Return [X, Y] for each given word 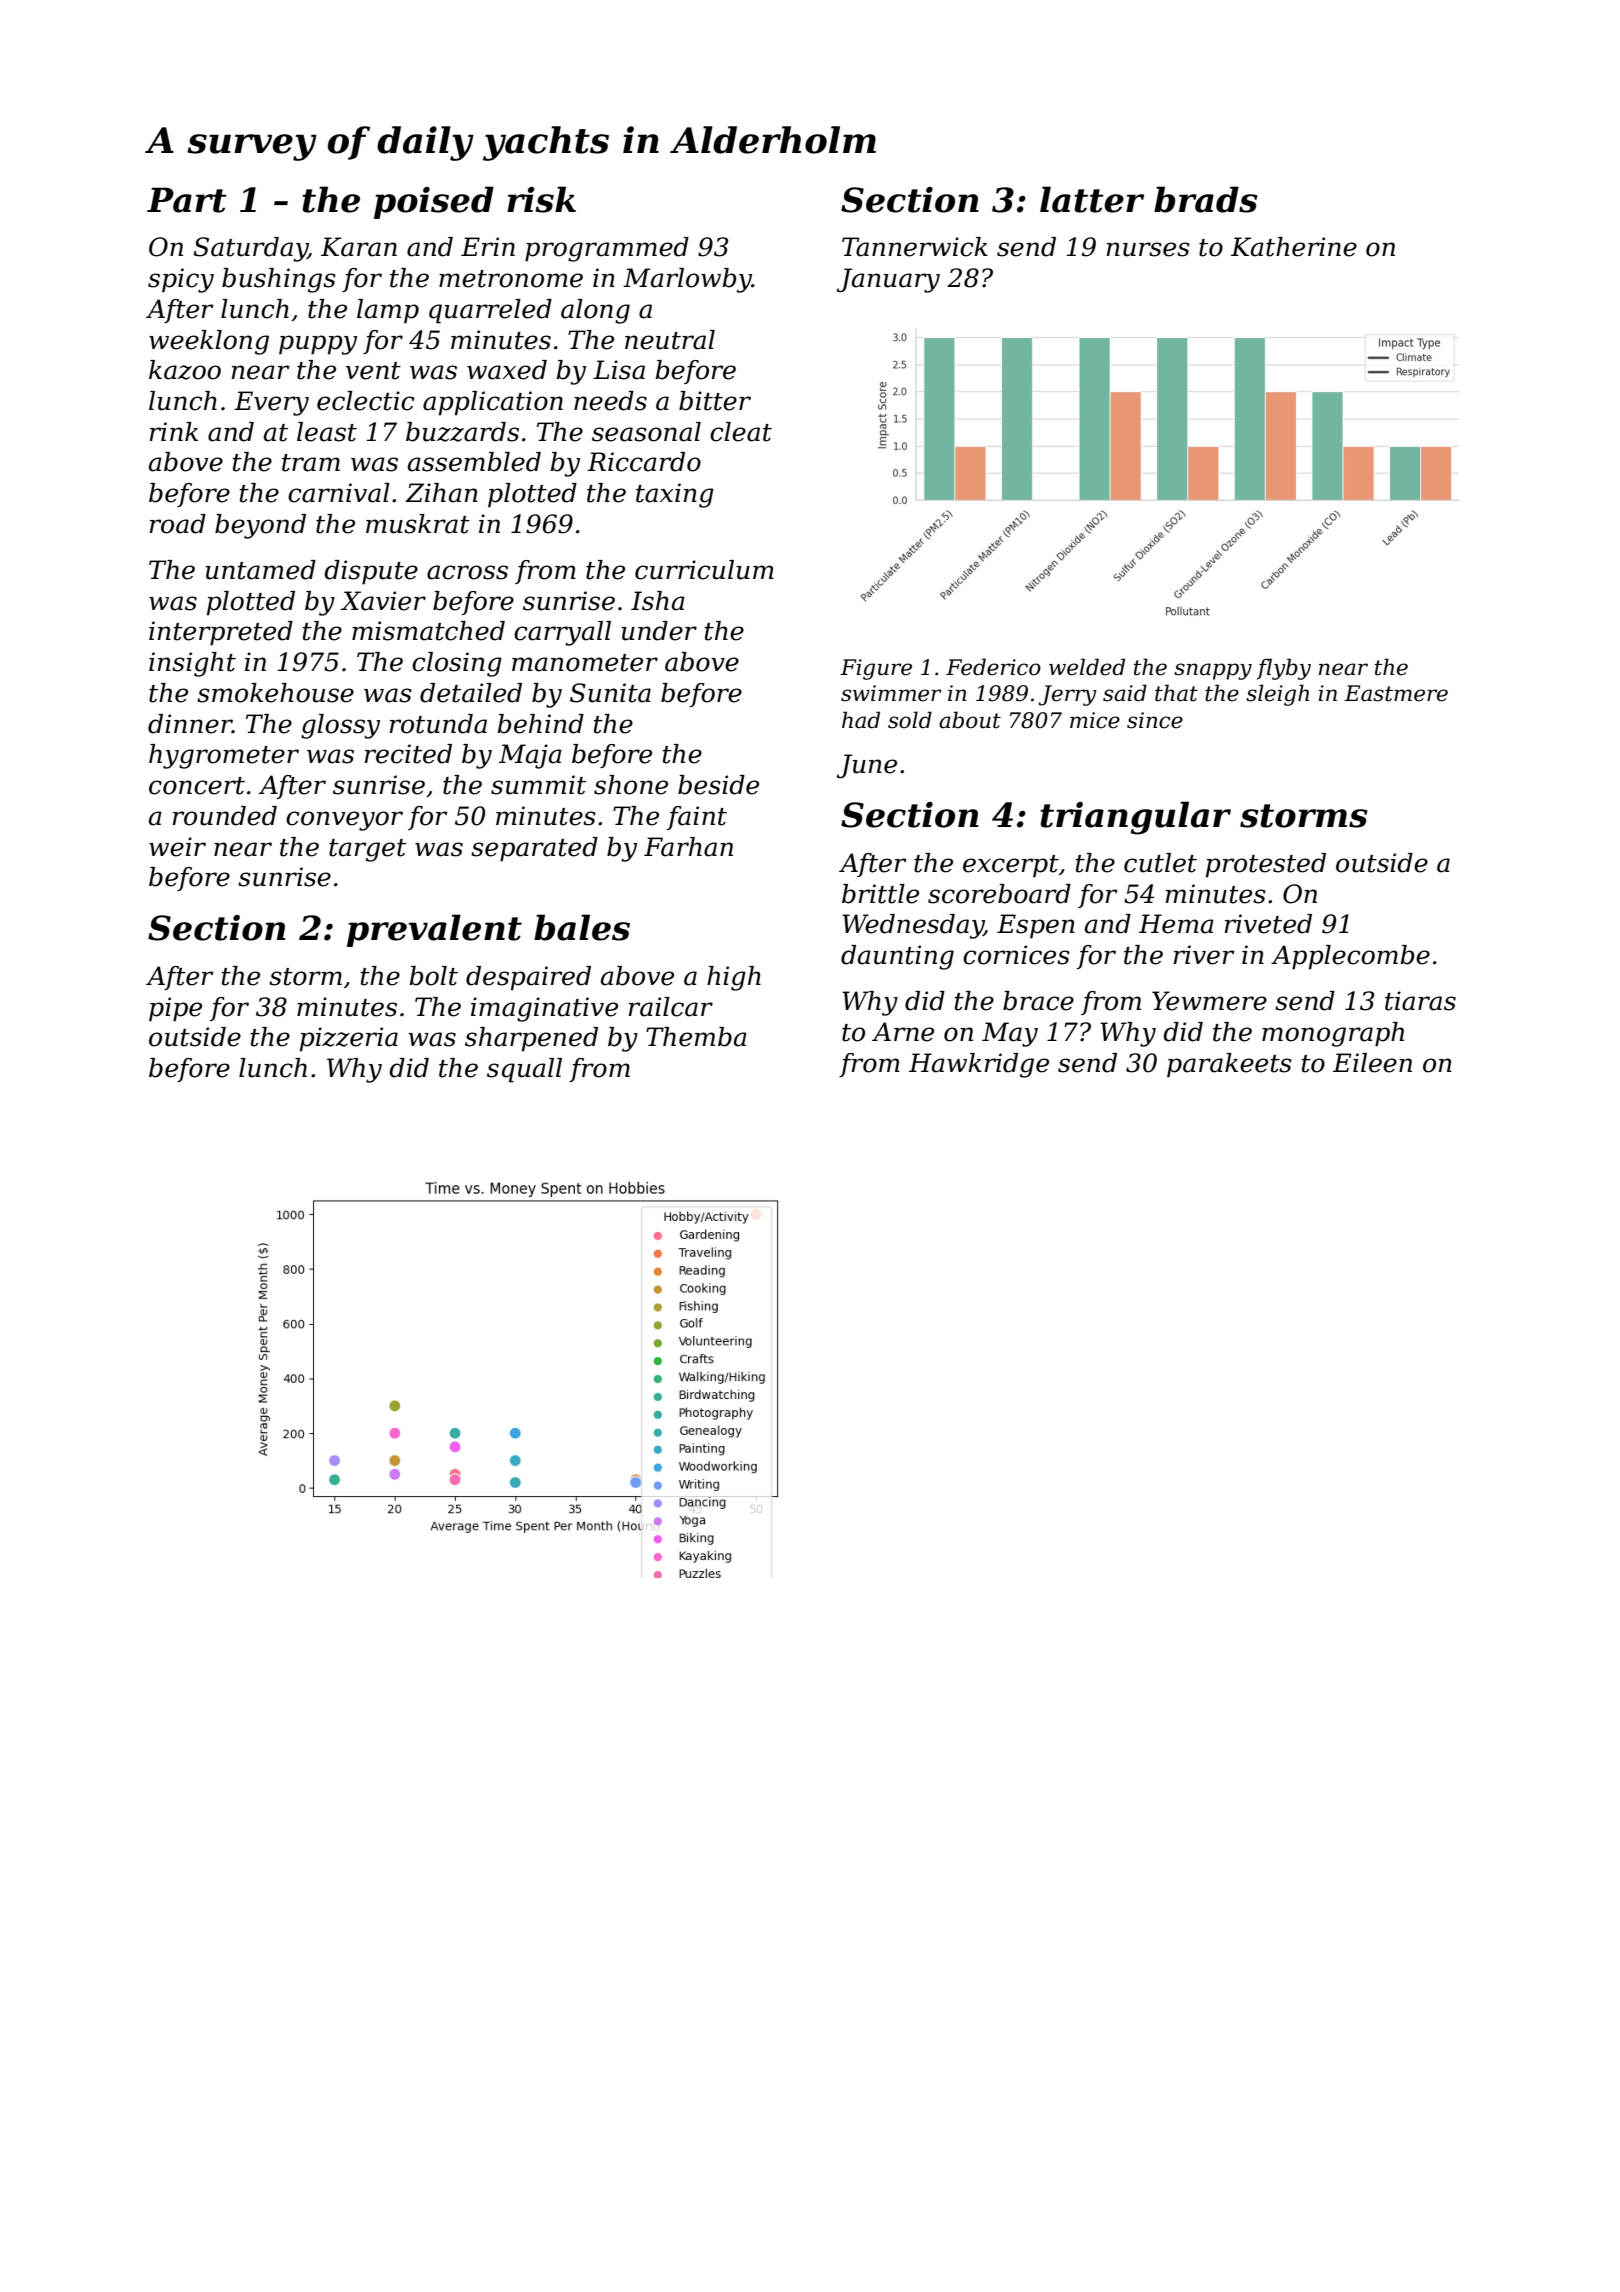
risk [541, 199]
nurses [1148, 249]
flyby [1284, 669]
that [1176, 693]
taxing [675, 495]
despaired [528, 978]
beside [718, 785]
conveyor [344, 821]
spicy [181, 280]
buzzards [462, 432]
